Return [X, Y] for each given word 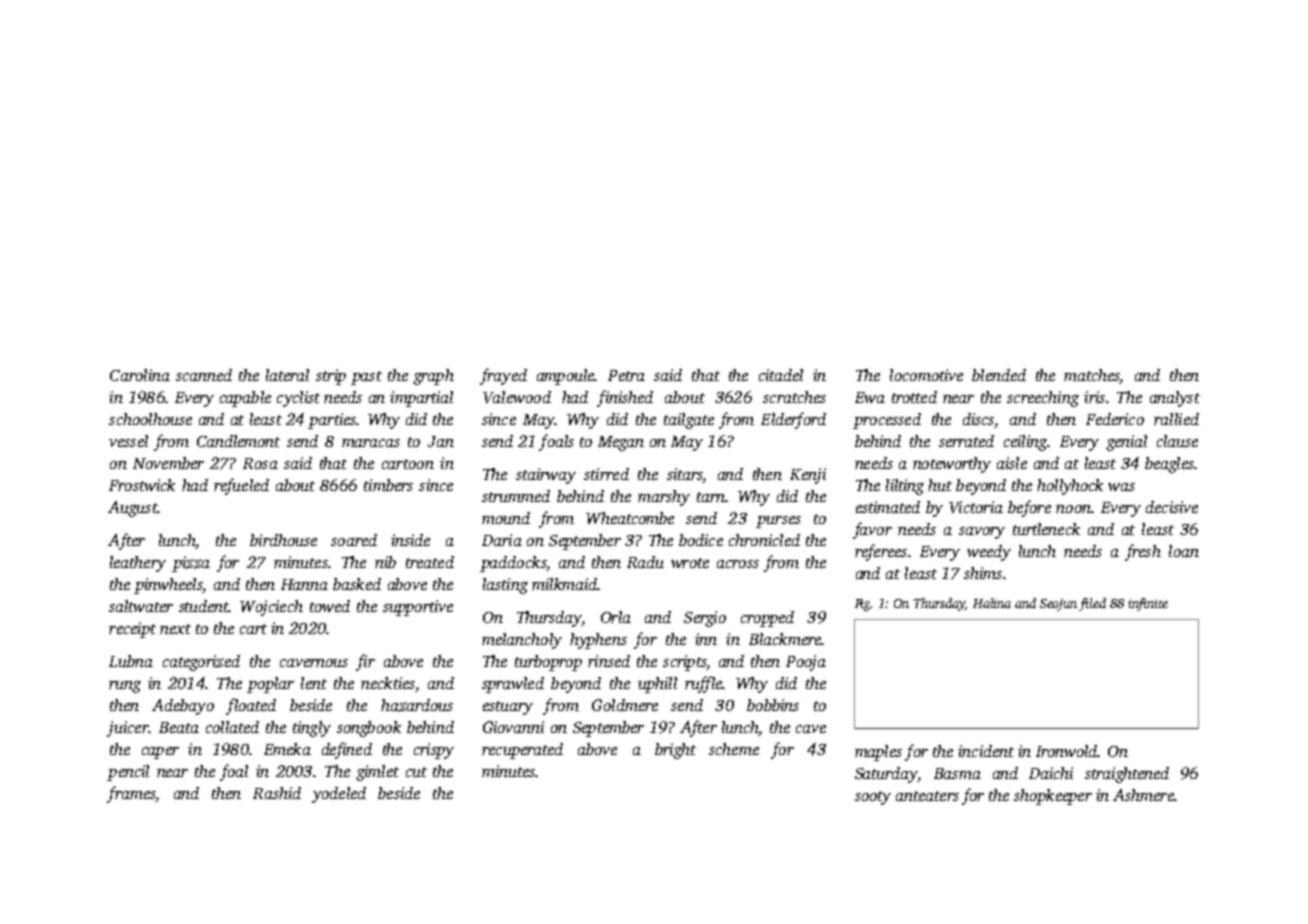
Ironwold [1067, 751]
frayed [503, 376]
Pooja [806, 663]
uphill [657, 685]
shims [983, 573]
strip [331, 377]
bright [675, 751]
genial [1126, 443]
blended [999, 375]
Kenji [808, 476]
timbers [388, 485]
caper [160, 753]
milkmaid [564, 584]
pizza [191, 564]
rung [125, 687]
